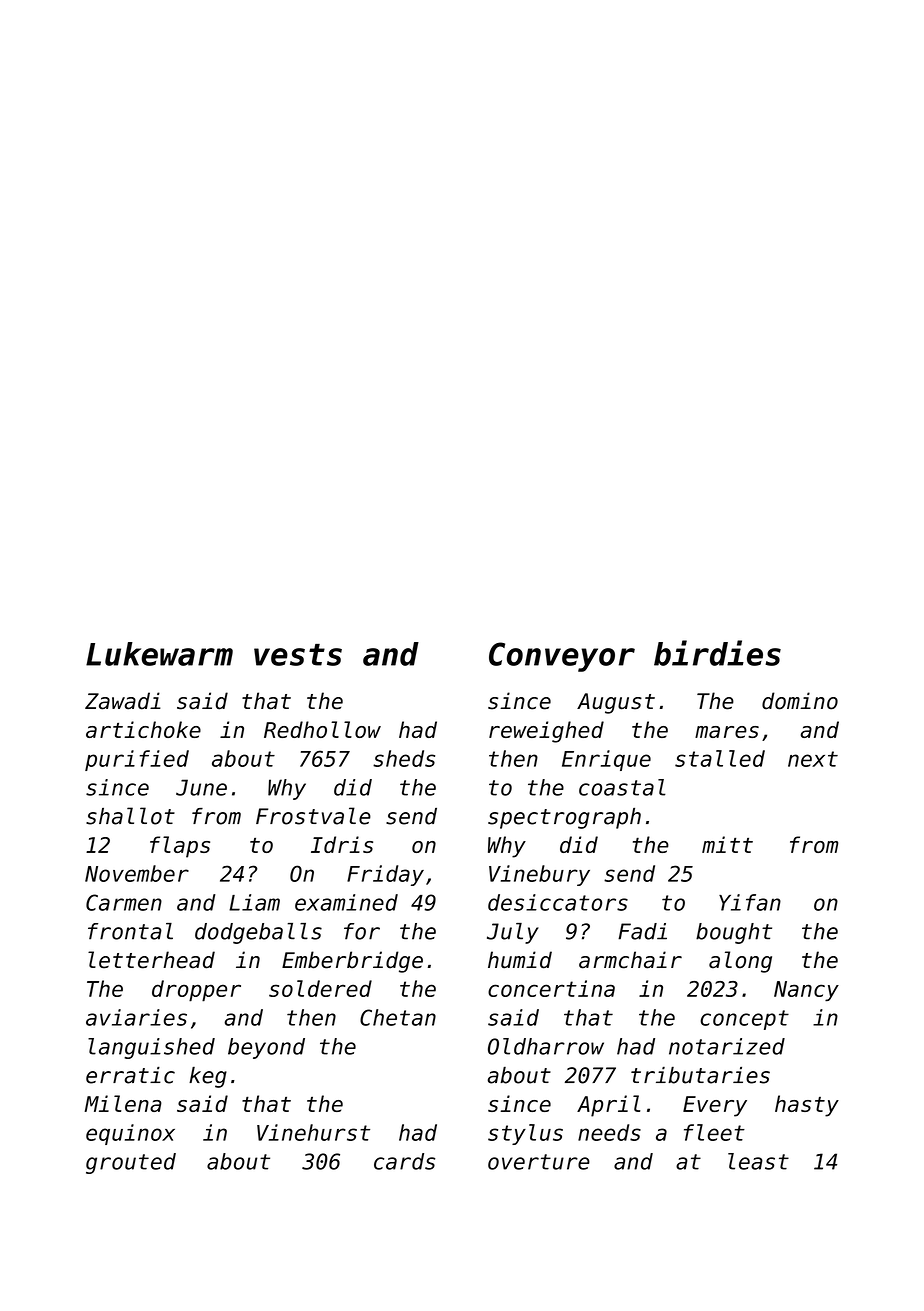 The width and height of the document is (924, 1311). I want to click on sheds, so click(404, 758).
